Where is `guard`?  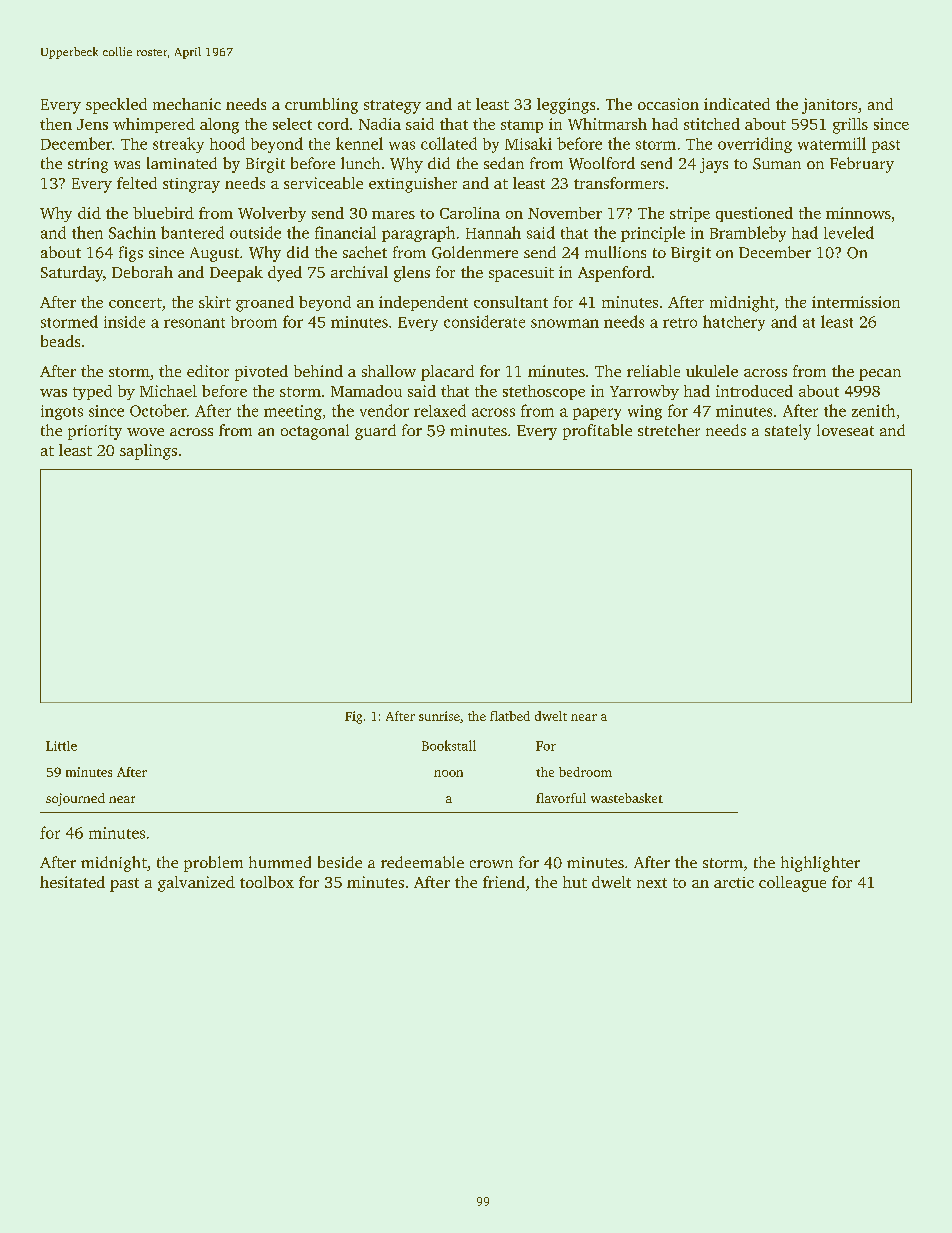 guard is located at coordinates (375, 432).
